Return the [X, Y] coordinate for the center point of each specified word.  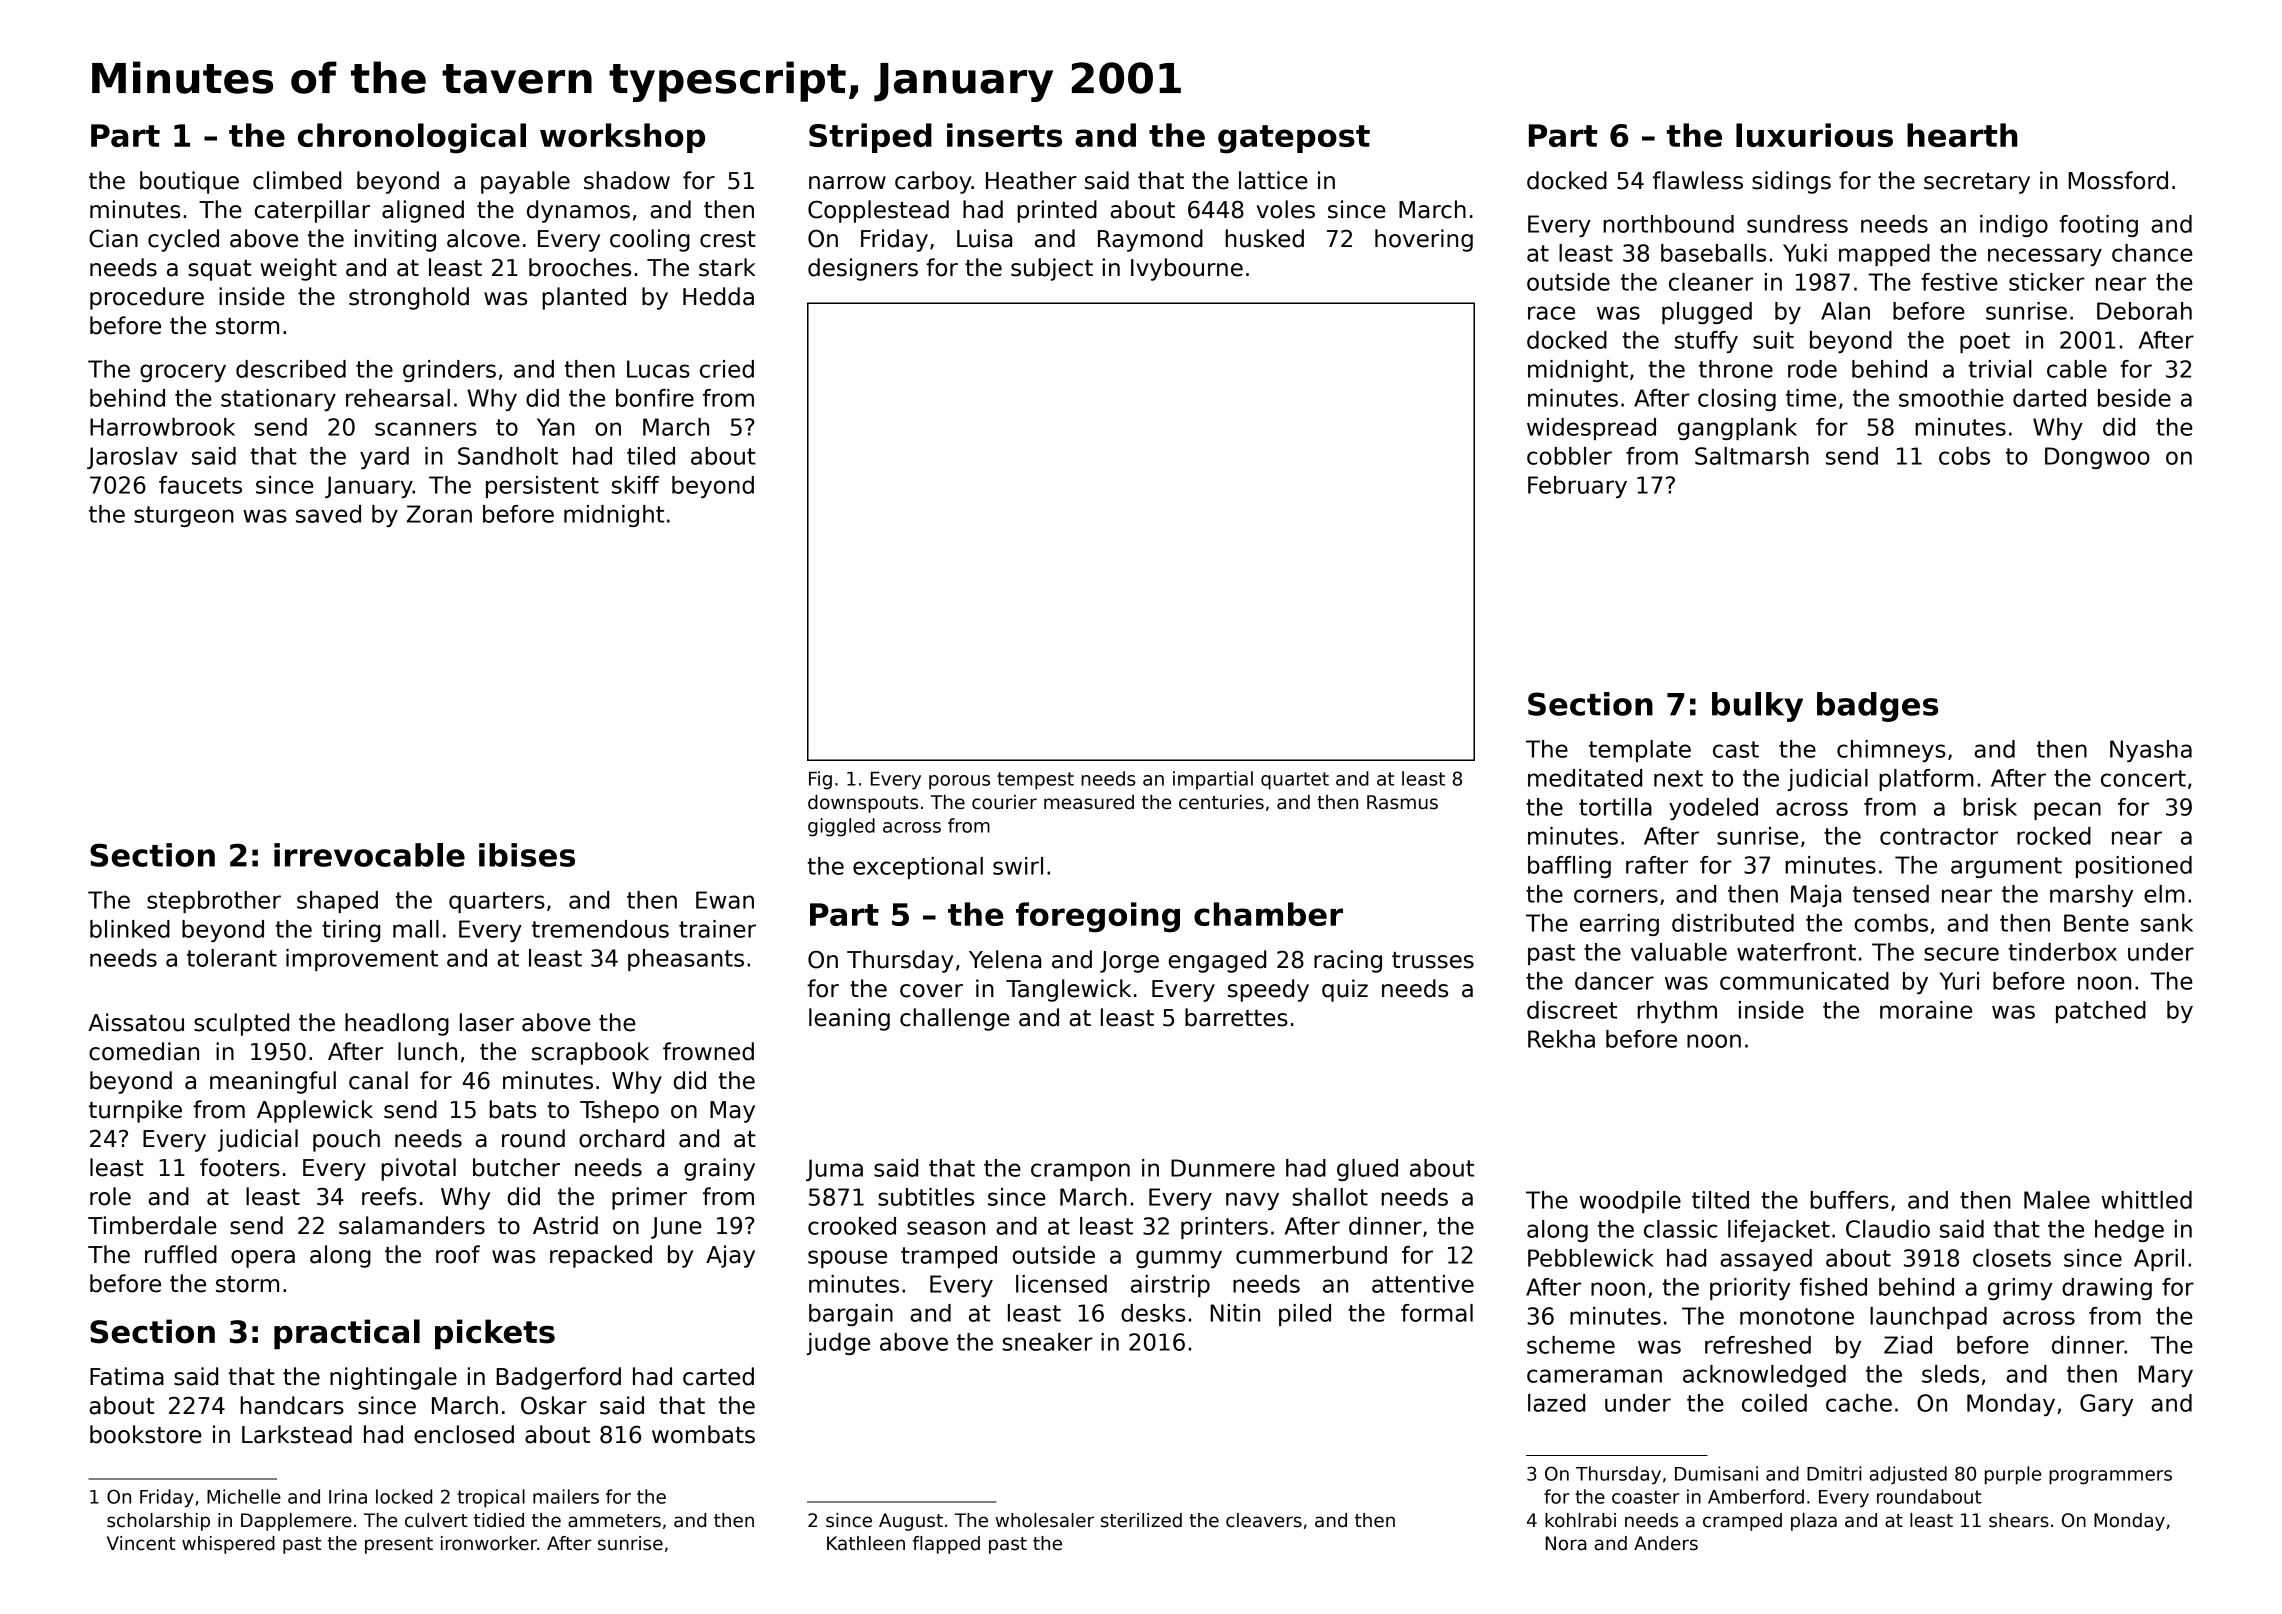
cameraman [1594, 1376]
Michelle [244, 1496]
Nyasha [2151, 751]
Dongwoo [2097, 458]
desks [1153, 1313]
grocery [183, 373]
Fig [820, 780]
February [1577, 487]
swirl [1018, 866]
